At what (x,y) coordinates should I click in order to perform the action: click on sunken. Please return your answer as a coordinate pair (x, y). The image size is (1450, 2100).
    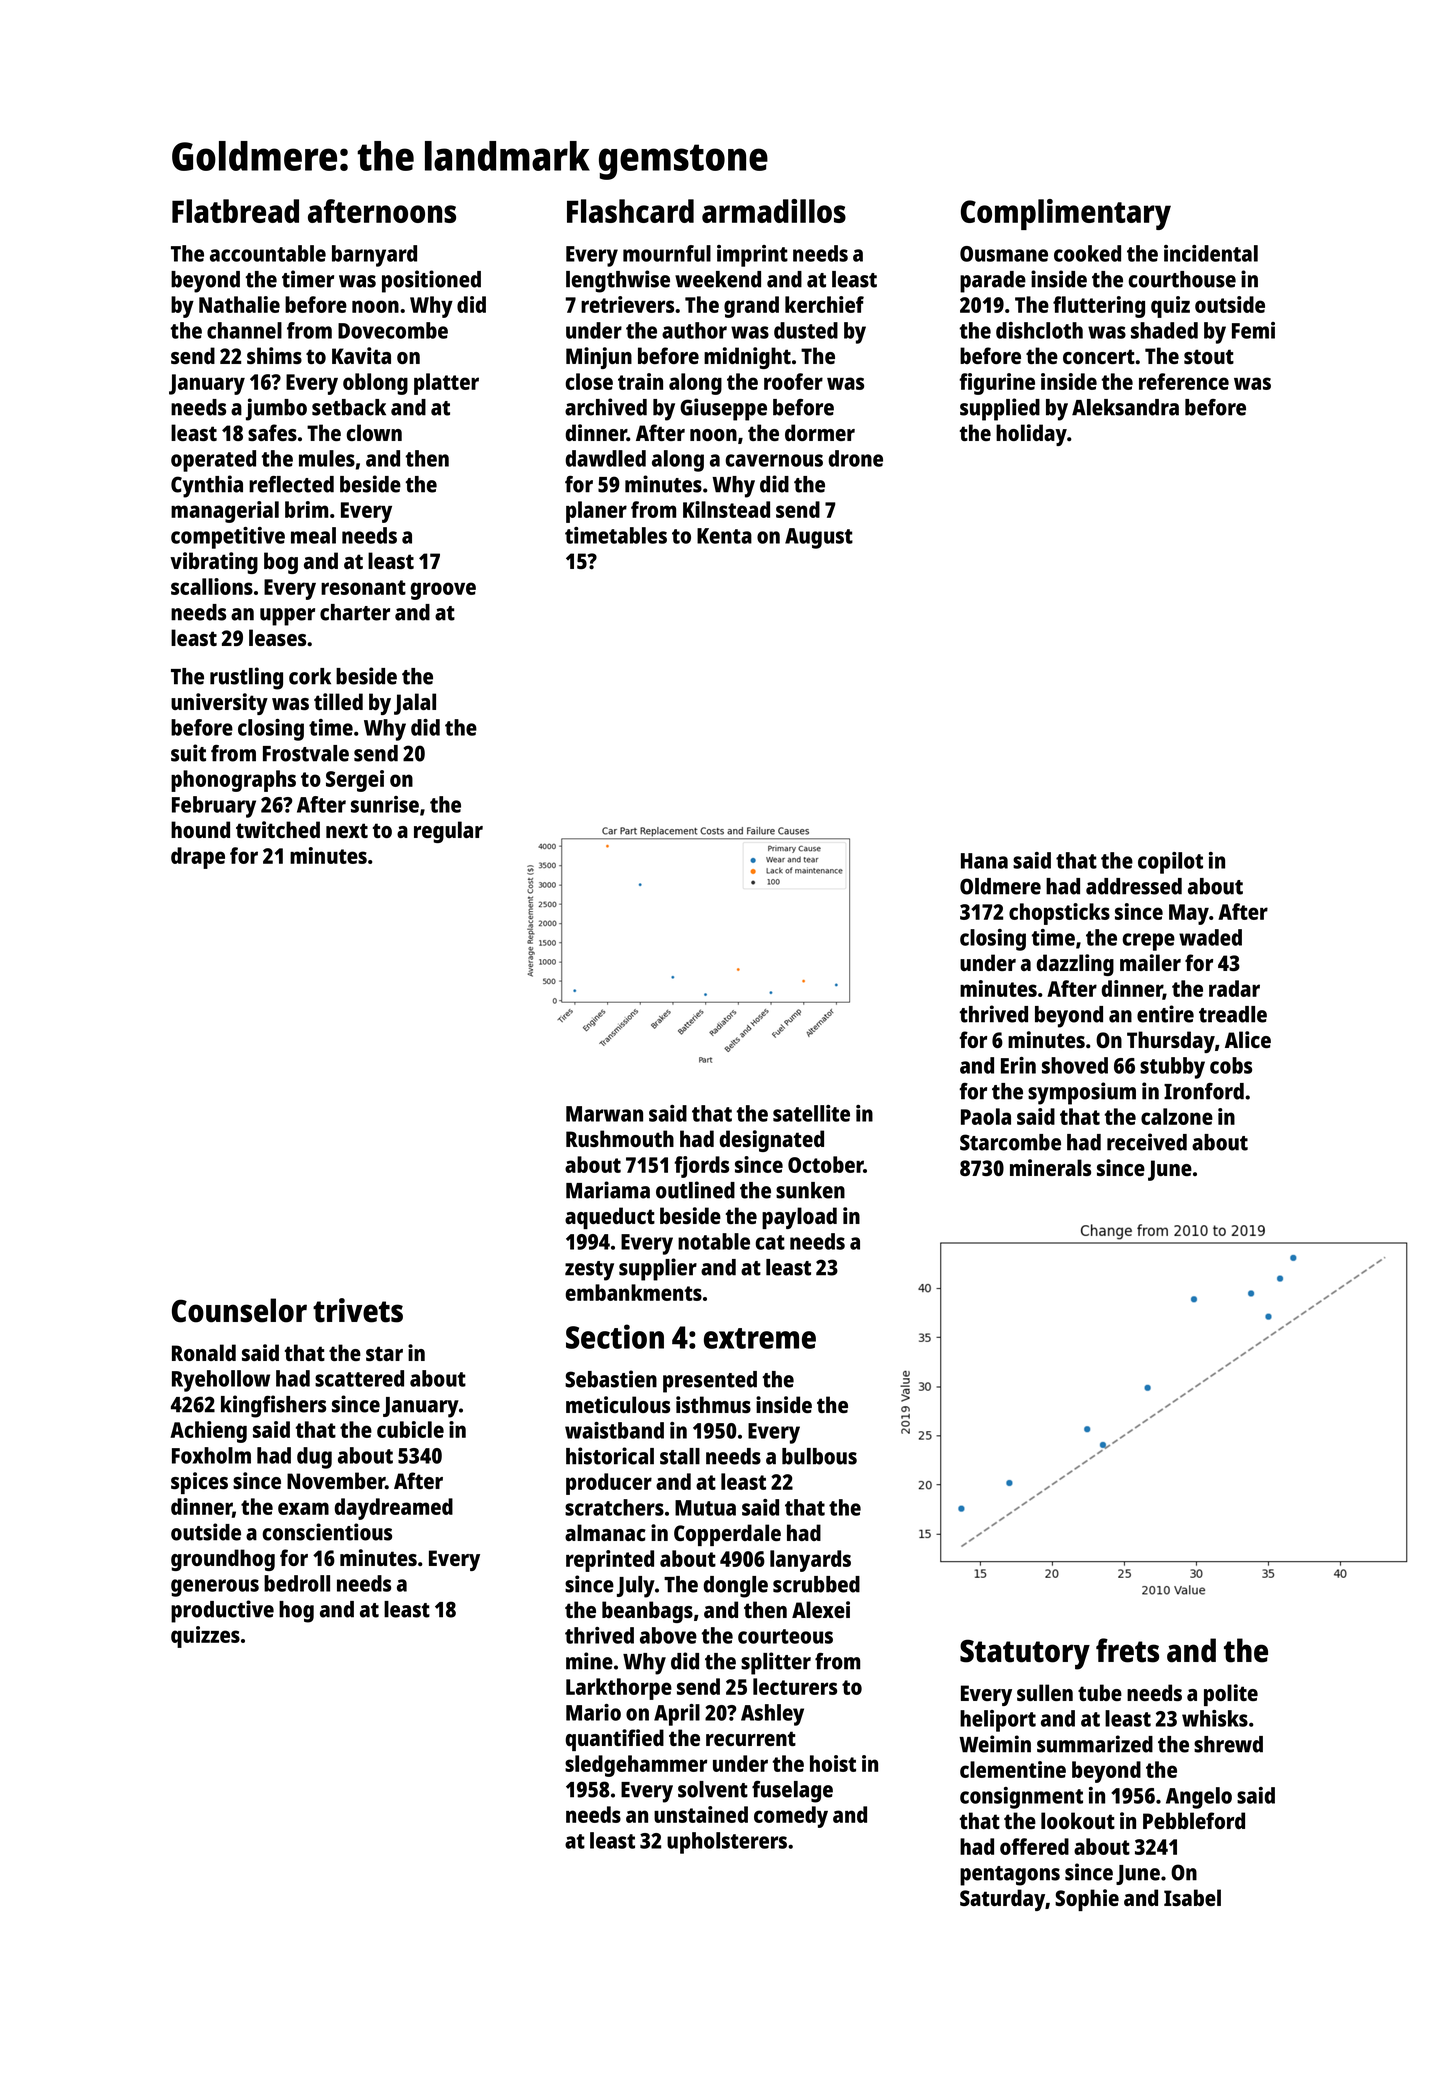
    Looking at the image, I should click on (810, 1190).
